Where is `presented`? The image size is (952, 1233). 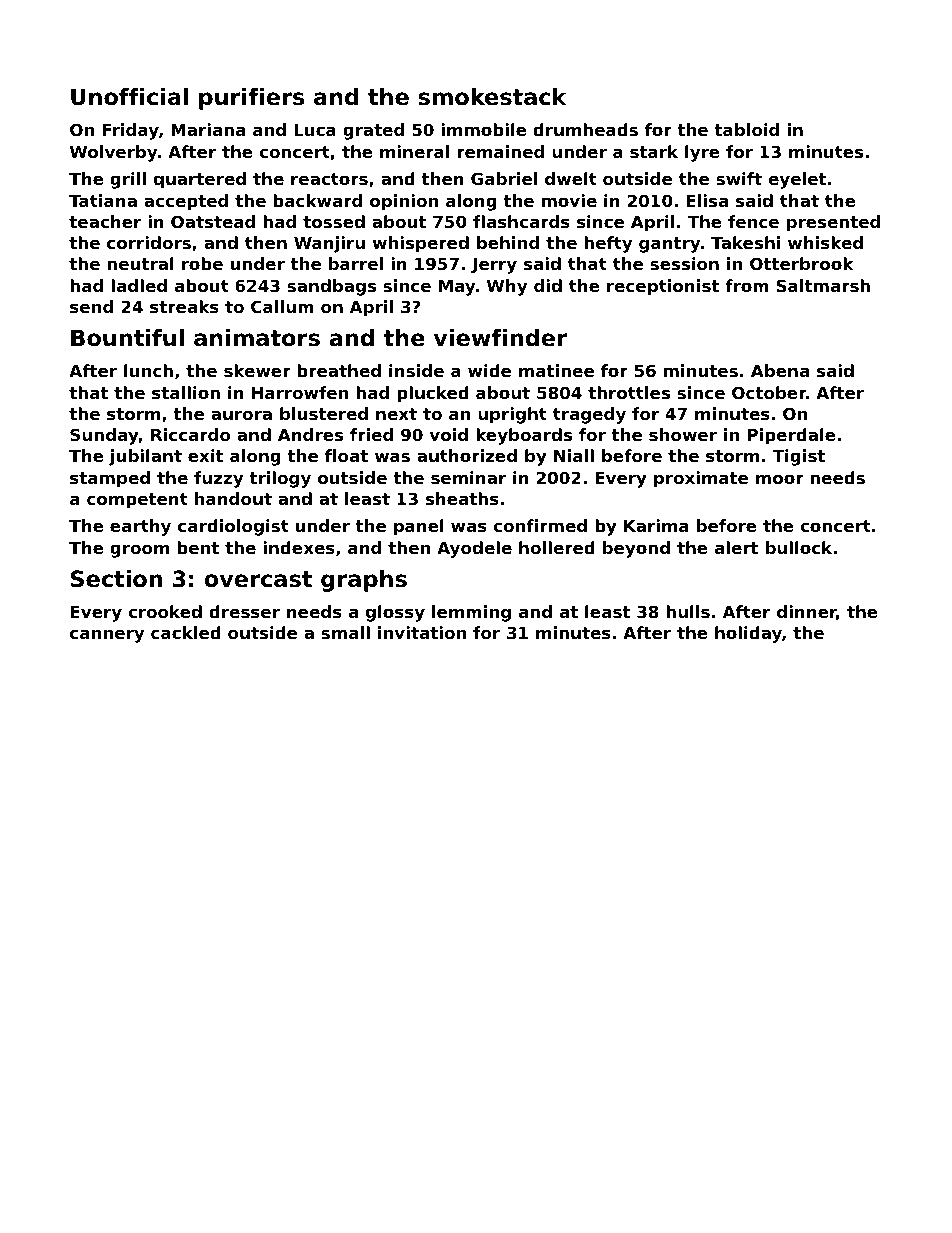
presented is located at coordinates (833, 223).
